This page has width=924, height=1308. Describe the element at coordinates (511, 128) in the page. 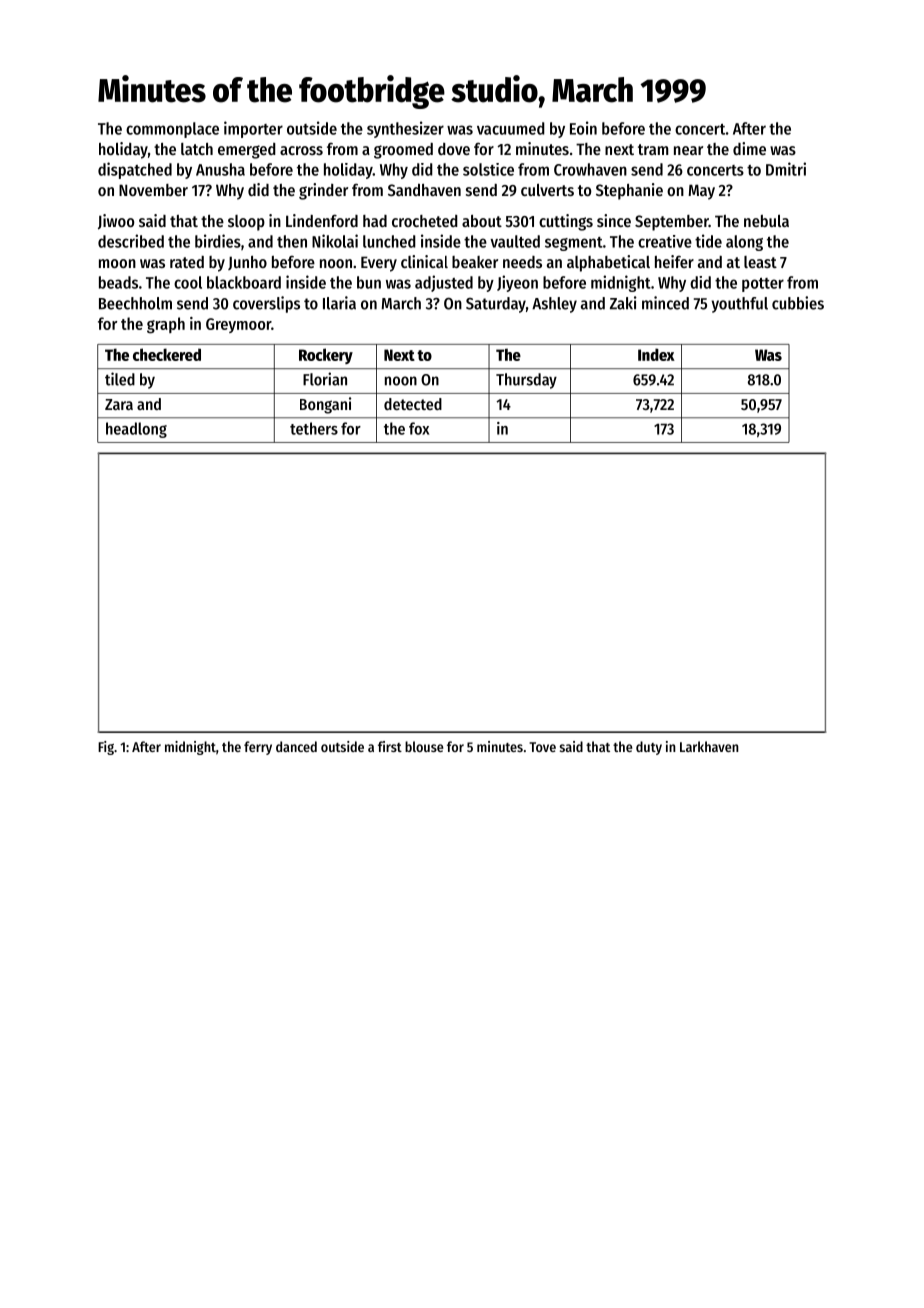

I see `vacuumed` at that location.
